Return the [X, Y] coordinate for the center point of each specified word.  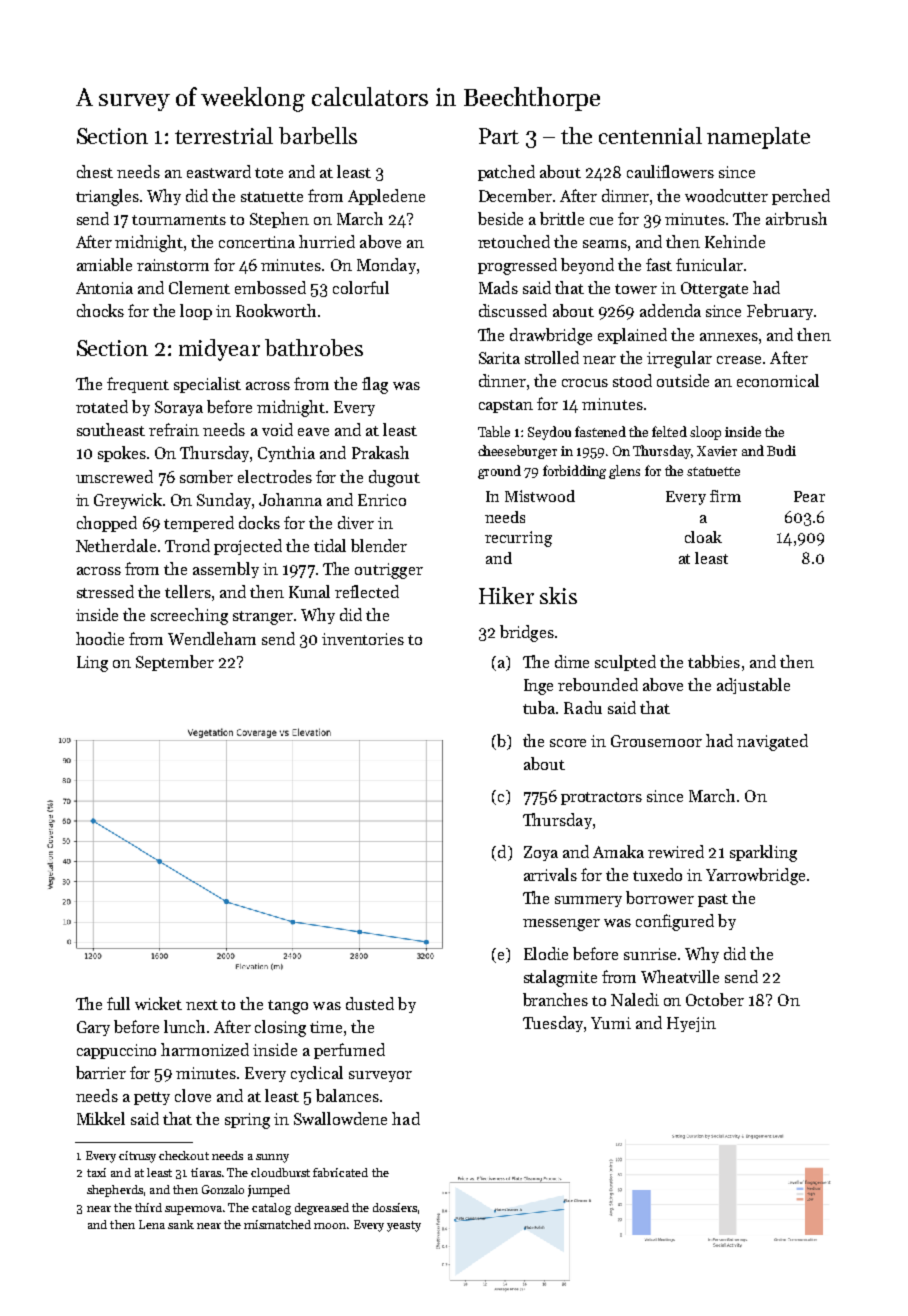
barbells [318, 135]
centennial [650, 135]
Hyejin [691, 1024]
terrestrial [224, 135]
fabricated [340, 1172]
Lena [152, 1224]
